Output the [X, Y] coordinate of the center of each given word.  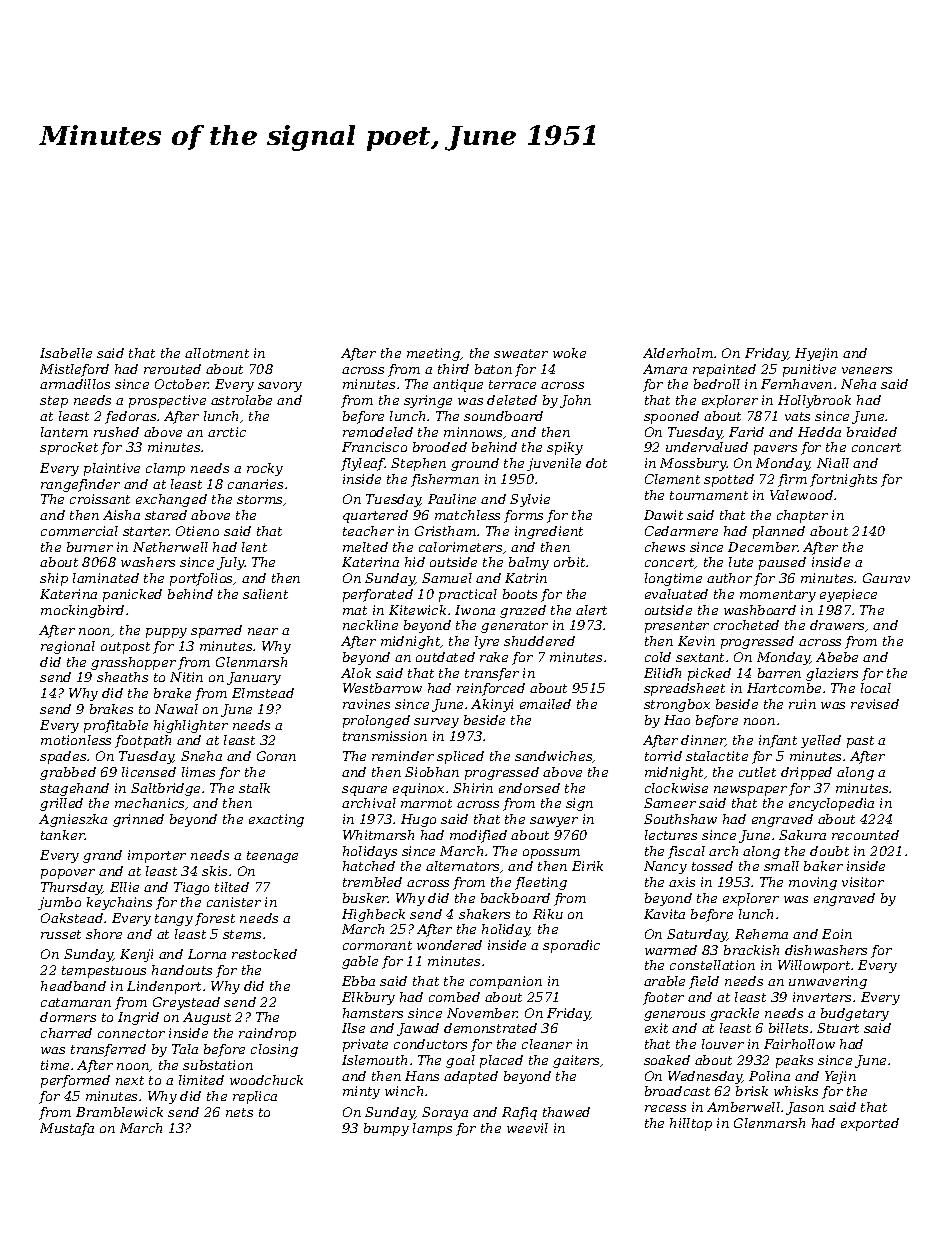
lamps [432, 1129]
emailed [545, 704]
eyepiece [848, 595]
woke [569, 353]
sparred [216, 631]
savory [280, 387]
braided [872, 432]
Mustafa [67, 1129]
